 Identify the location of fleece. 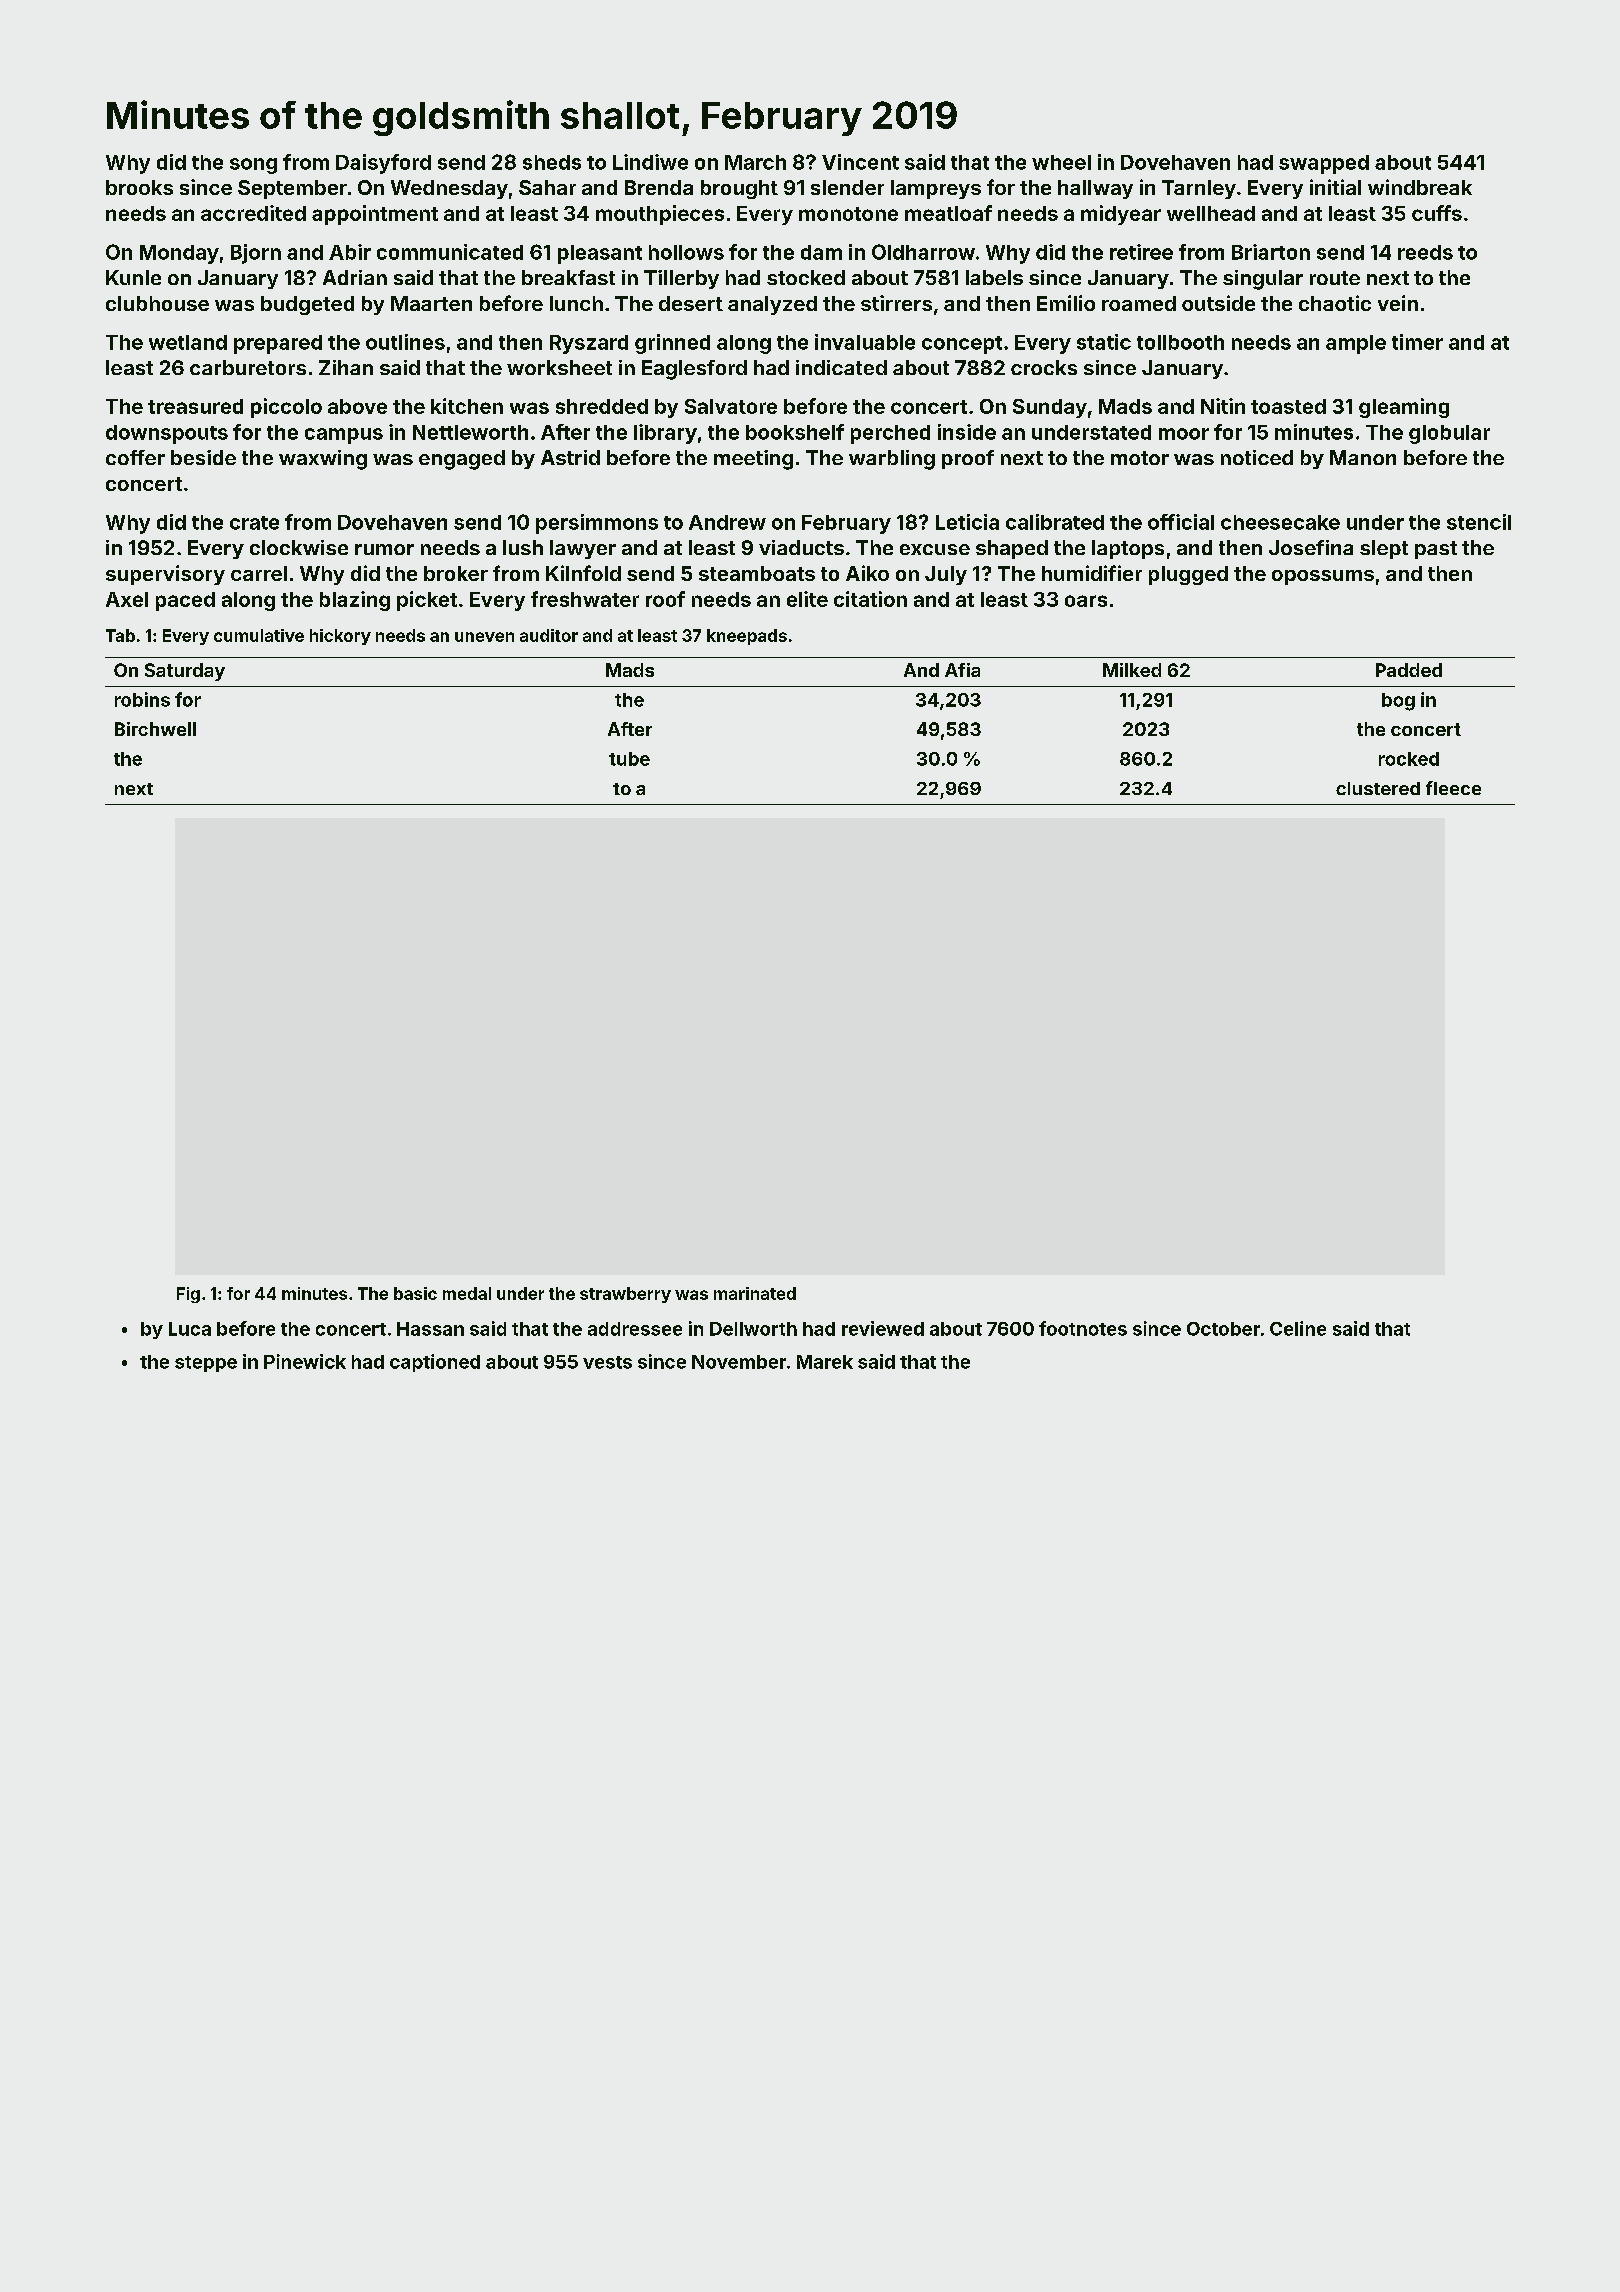
(1453, 788).
